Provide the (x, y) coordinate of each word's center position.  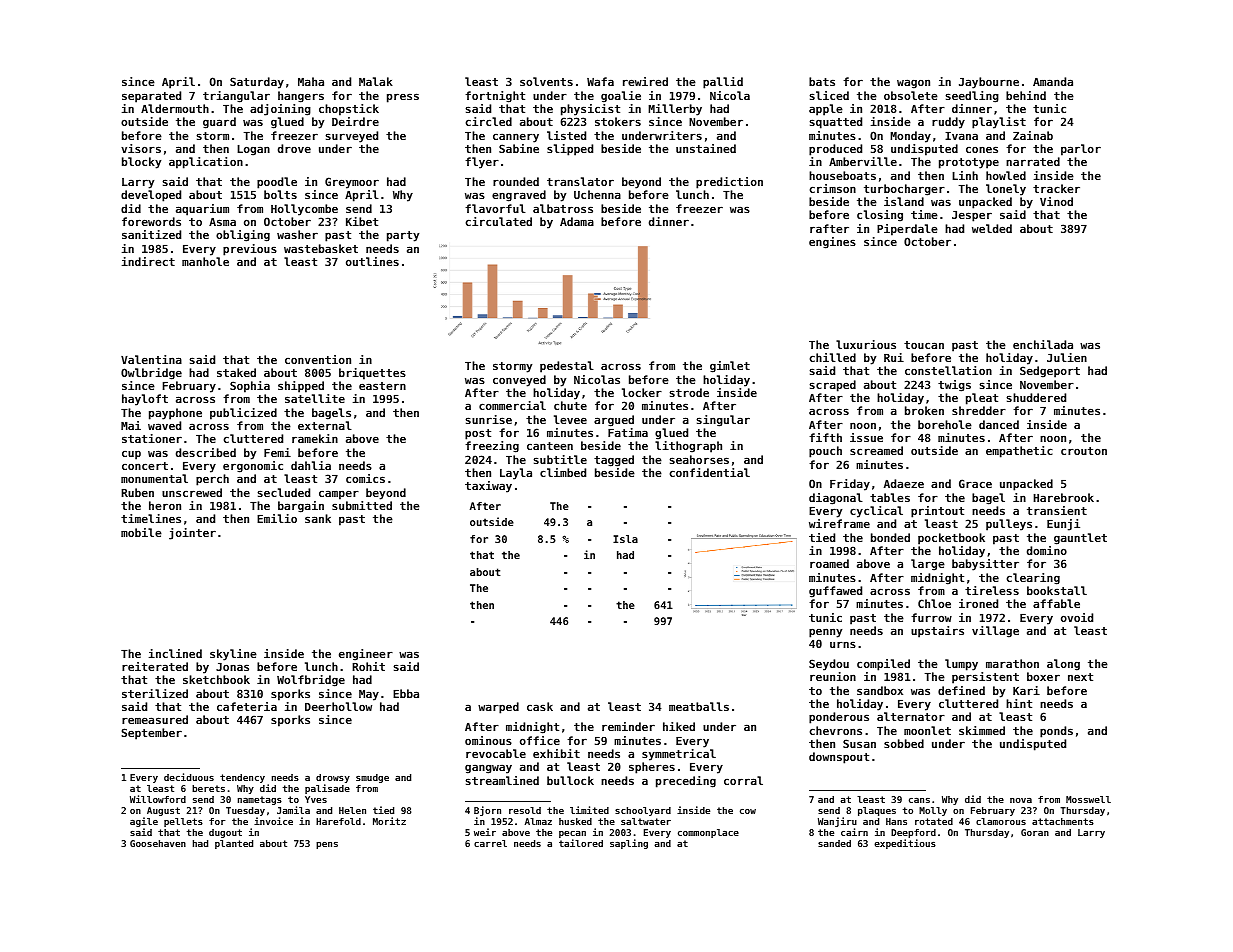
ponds (1056, 732)
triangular (236, 97)
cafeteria (247, 706)
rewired (645, 81)
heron (165, 505)
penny (825, 633)
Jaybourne (989, 83)
